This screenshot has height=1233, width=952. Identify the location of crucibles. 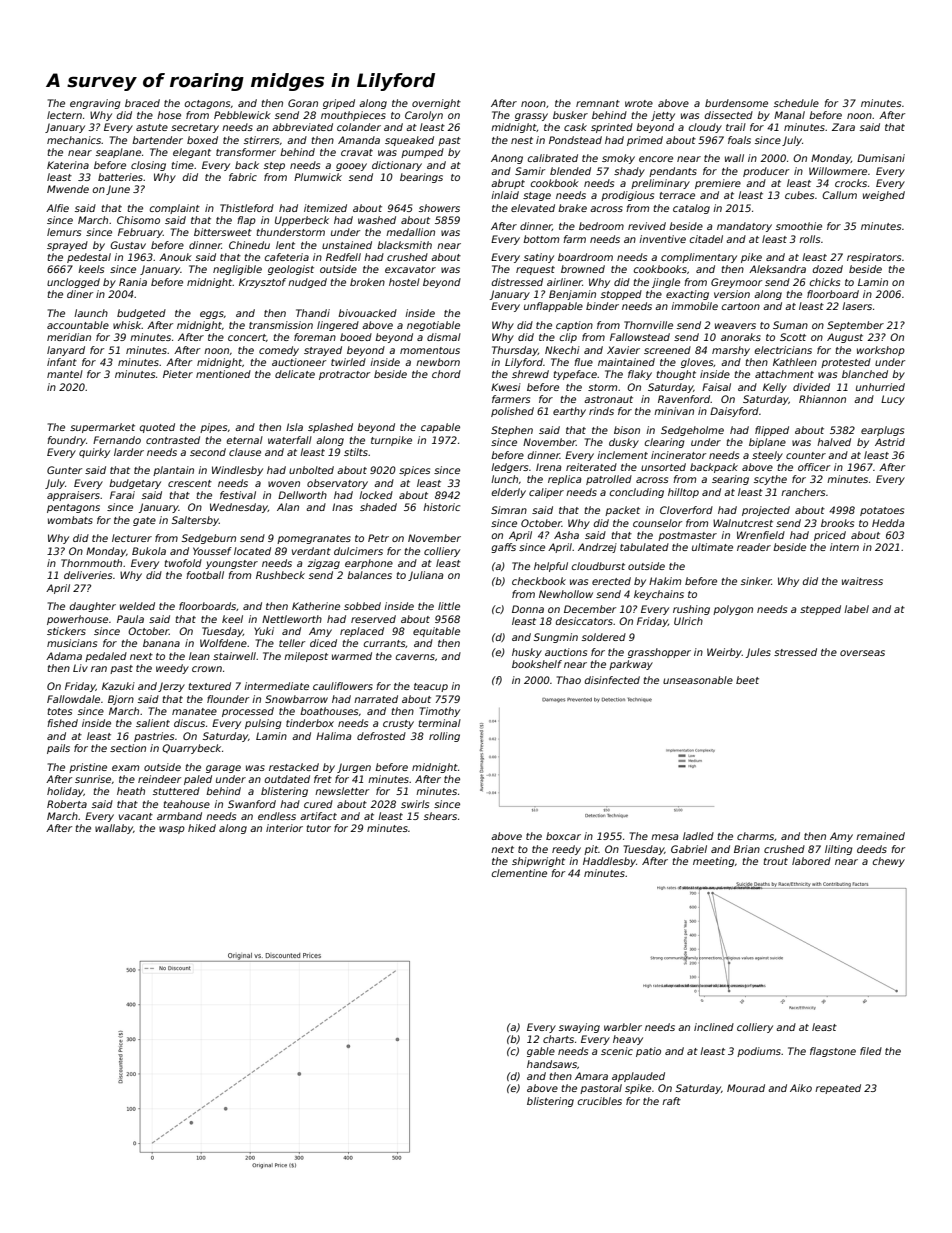
(600, 1101).
